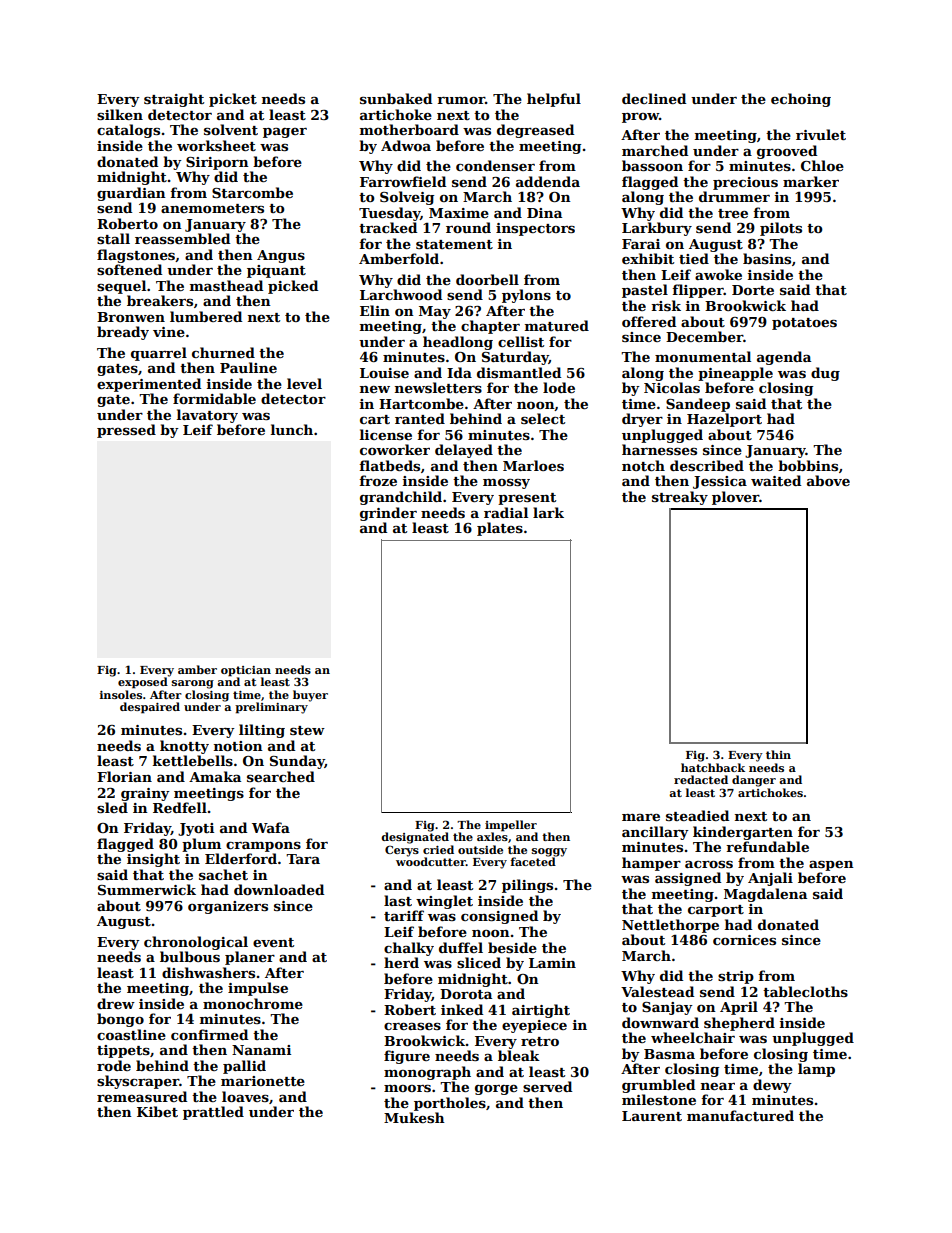  What do you see at coordinates (652, 1116) in the screenshot?
I see `Laurent` at bounding box center [652, 1116].
